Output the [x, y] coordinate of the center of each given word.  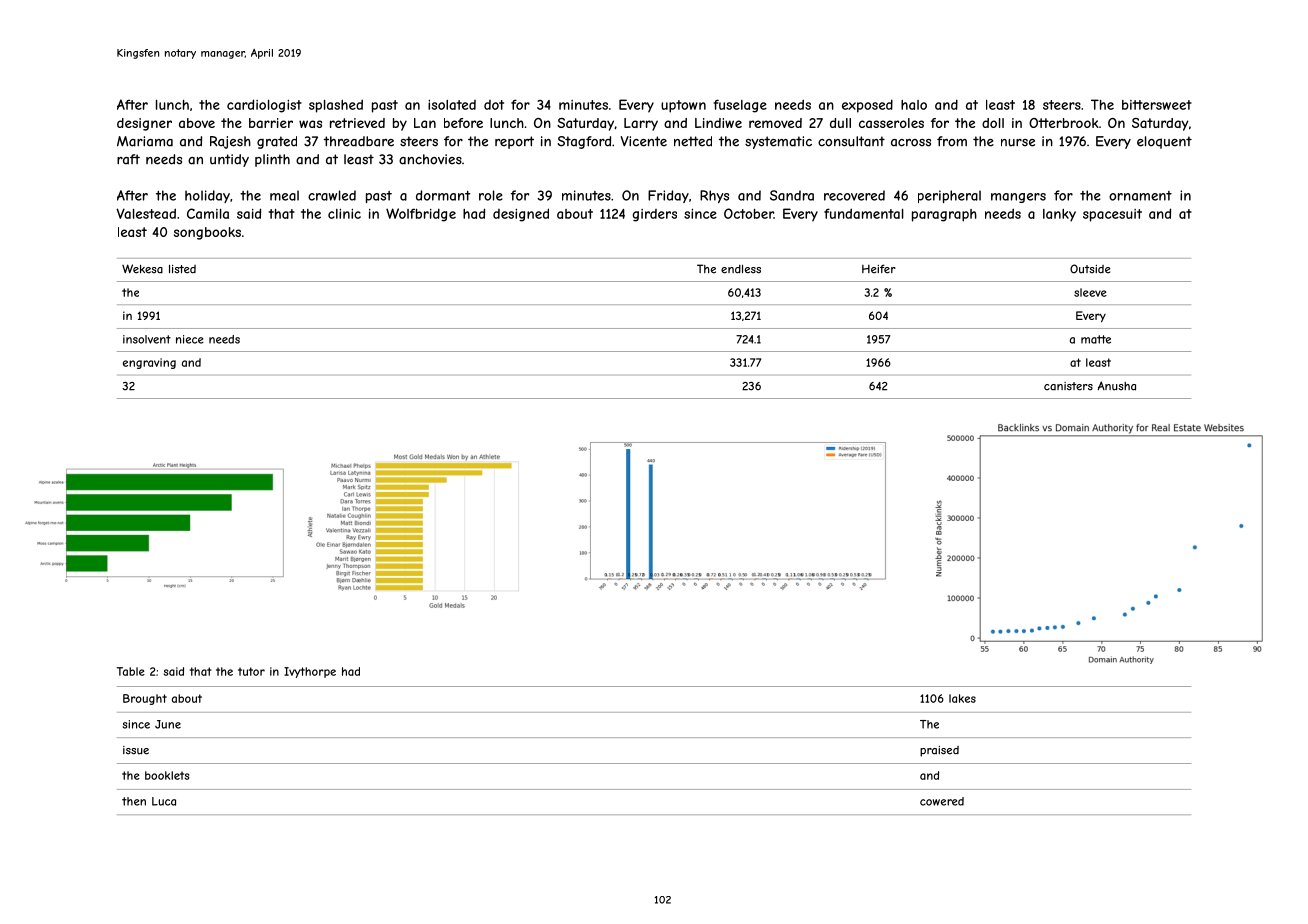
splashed [336, 106]
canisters [1068, 386]
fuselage [740, 106]
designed [521, 215]
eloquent [1164, 142]
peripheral [949, 196]
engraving [149, 363]
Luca [164, 801]
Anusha [1116, 386]
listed [182, 269]
